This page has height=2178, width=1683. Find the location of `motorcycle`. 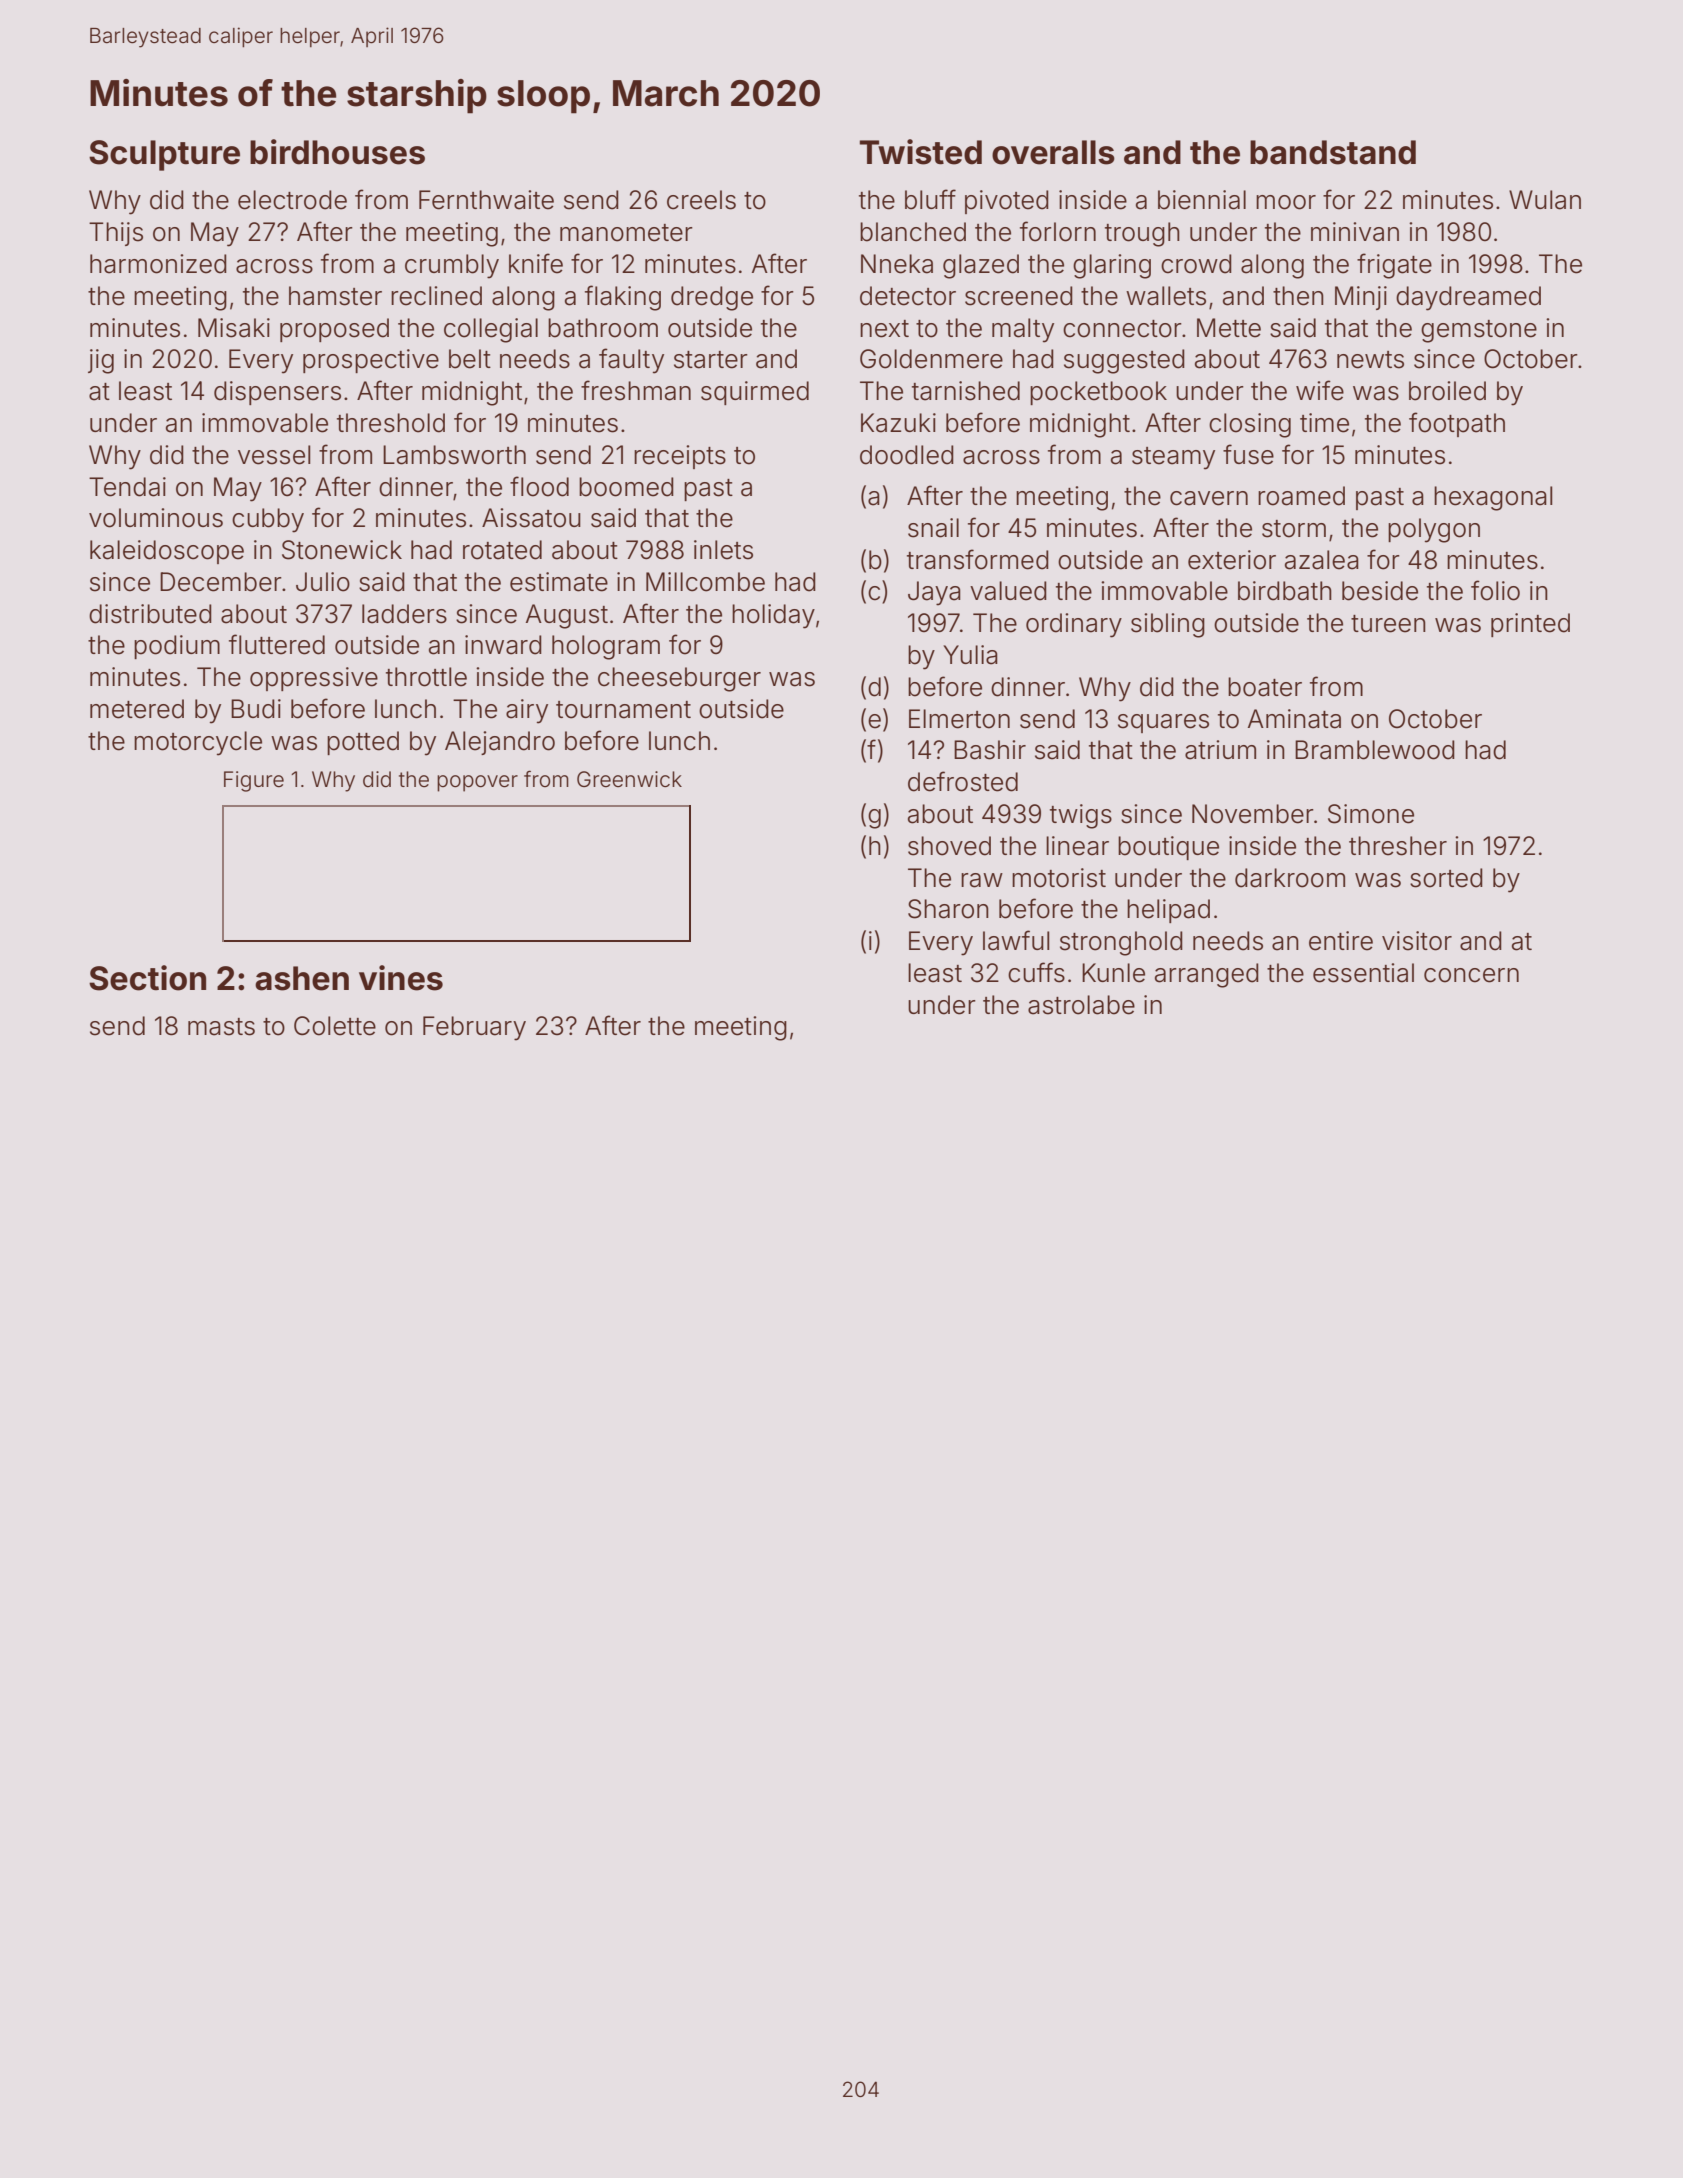

motorcycle is located at coordinates (198, 743).
